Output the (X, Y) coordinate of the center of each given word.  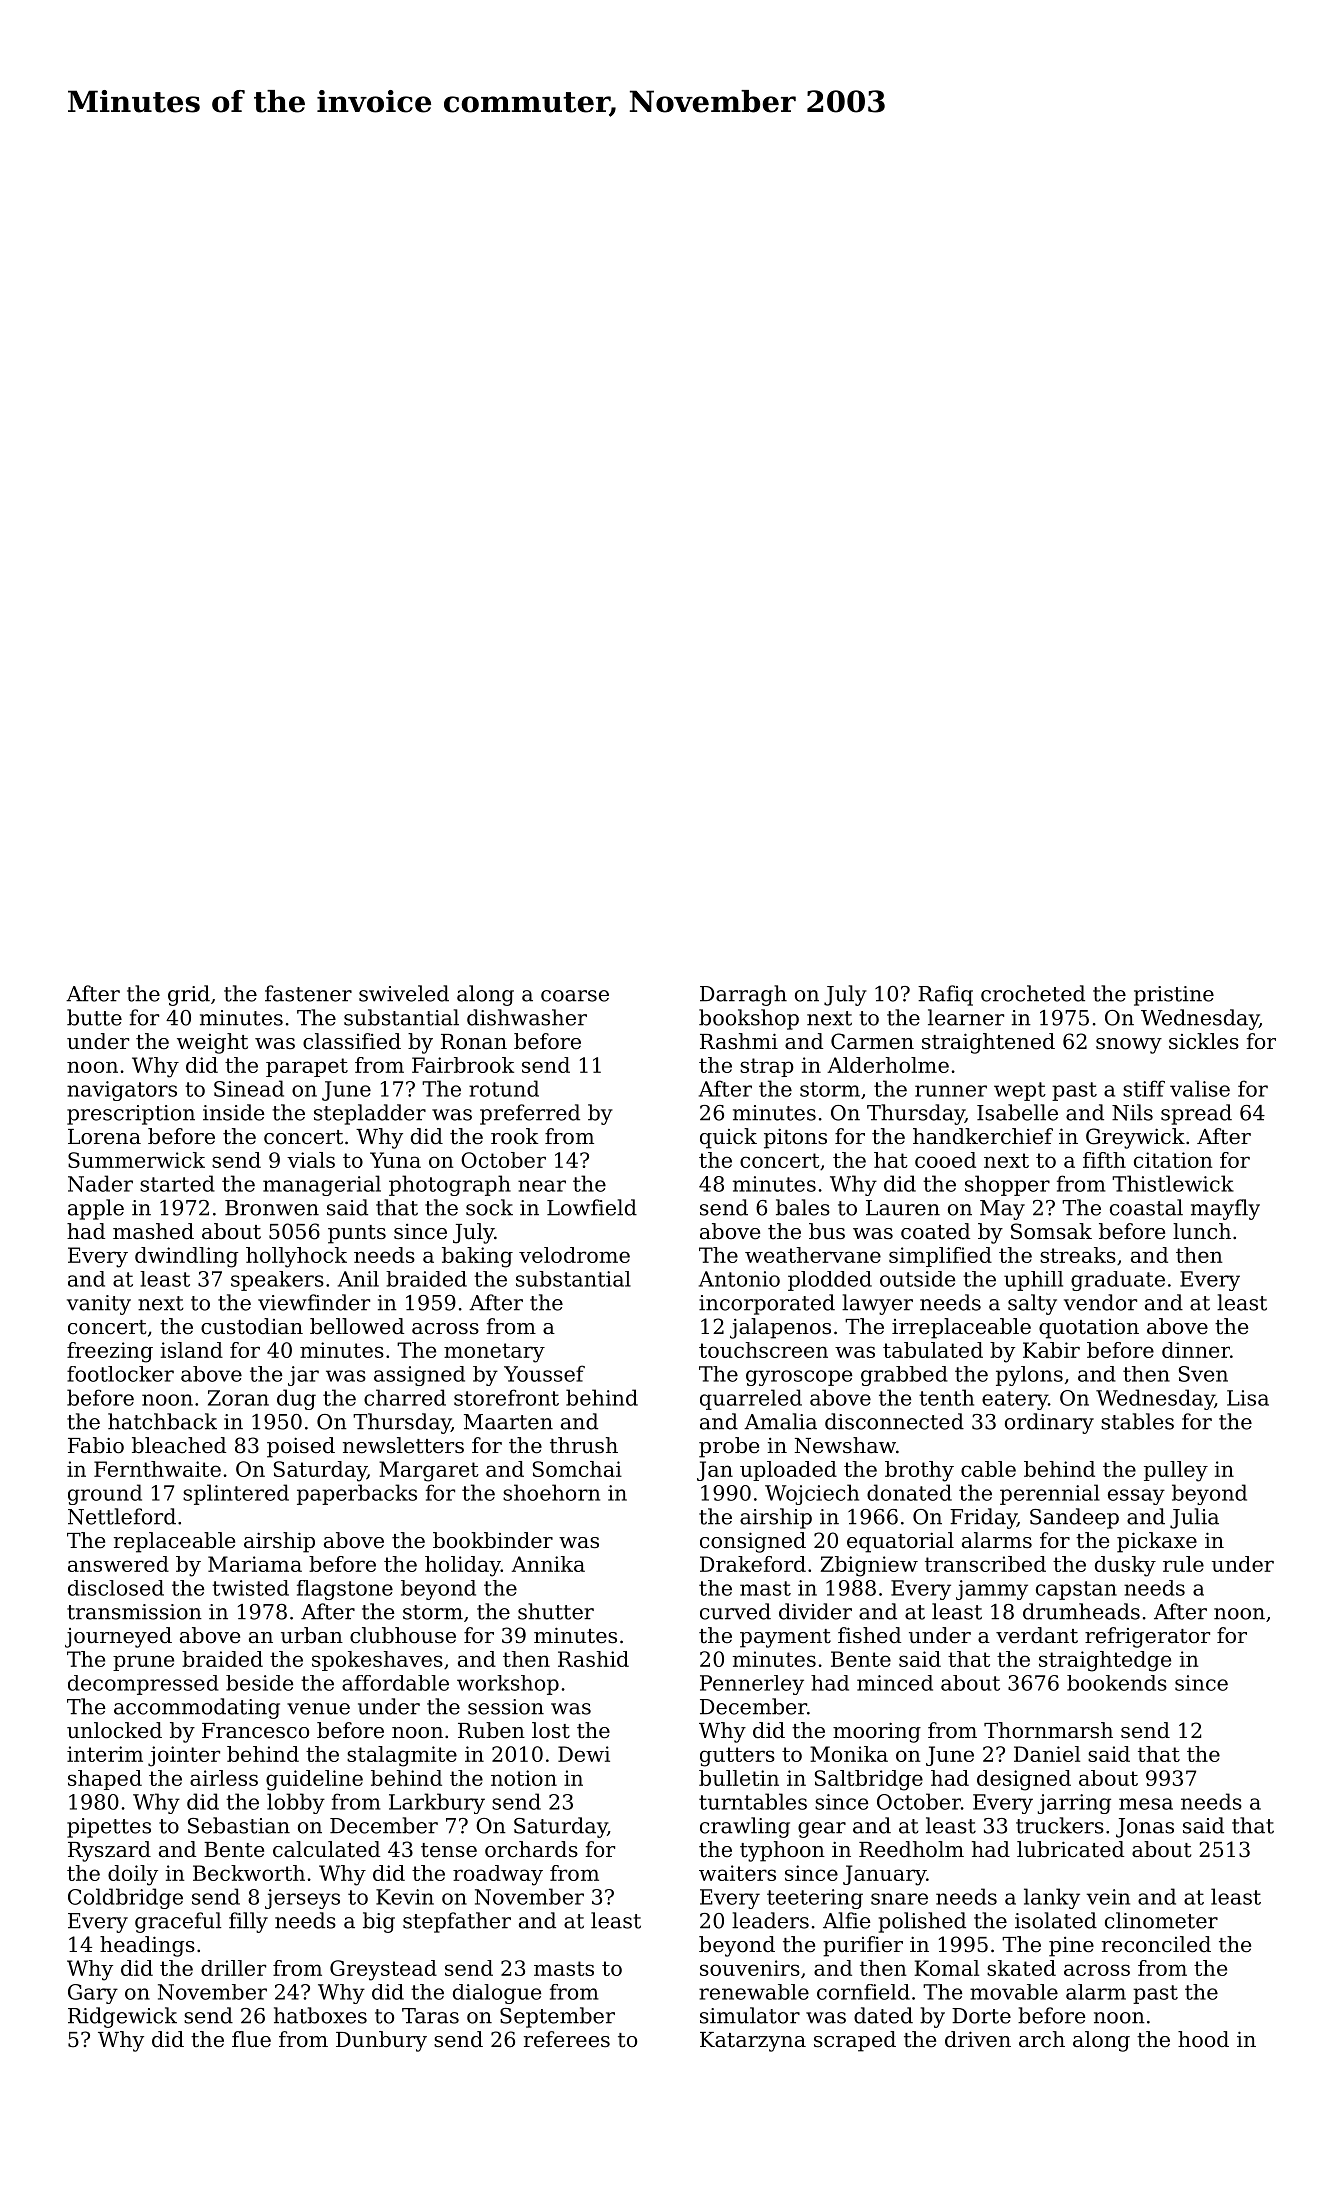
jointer (184, 1756)
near (542, 1186)
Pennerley (752, 1685)
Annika (548, 1564)
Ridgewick (122, 2017)
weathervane (813, 1255)
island (191, 1350)
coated (935, 1231)
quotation (1089, 1329)
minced (895, 1683)
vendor (1100, 1302)
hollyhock (296, 1257)
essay (1136, 1497)
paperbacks (357, 1494)
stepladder (370, 1114)
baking (477, 1257)
